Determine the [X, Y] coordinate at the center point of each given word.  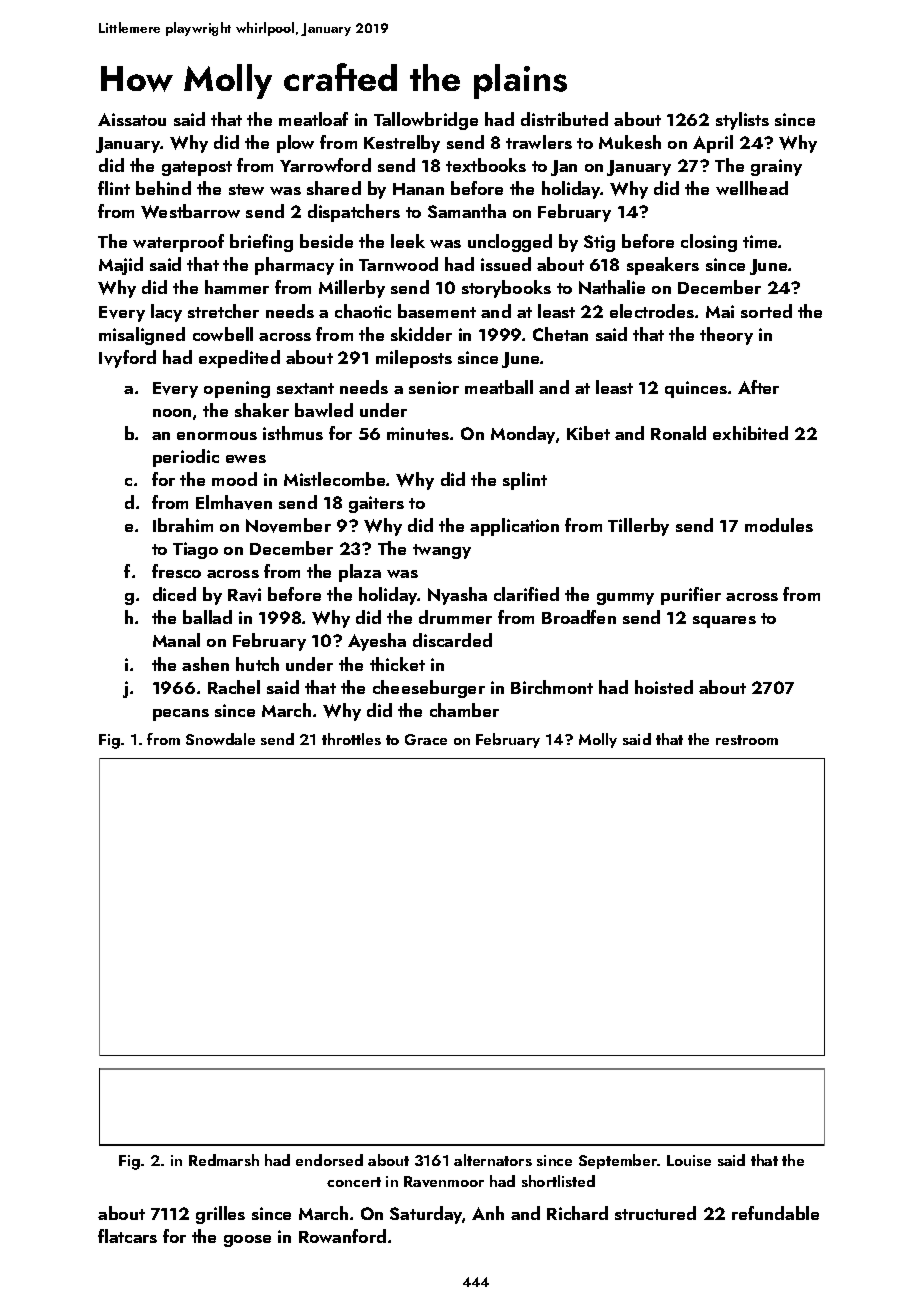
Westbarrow [190, 211]
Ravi [244, 595]
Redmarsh [224, 1160]
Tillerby [638, 527]
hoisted [664, 687]
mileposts [414, 359]
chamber [464, 710]
